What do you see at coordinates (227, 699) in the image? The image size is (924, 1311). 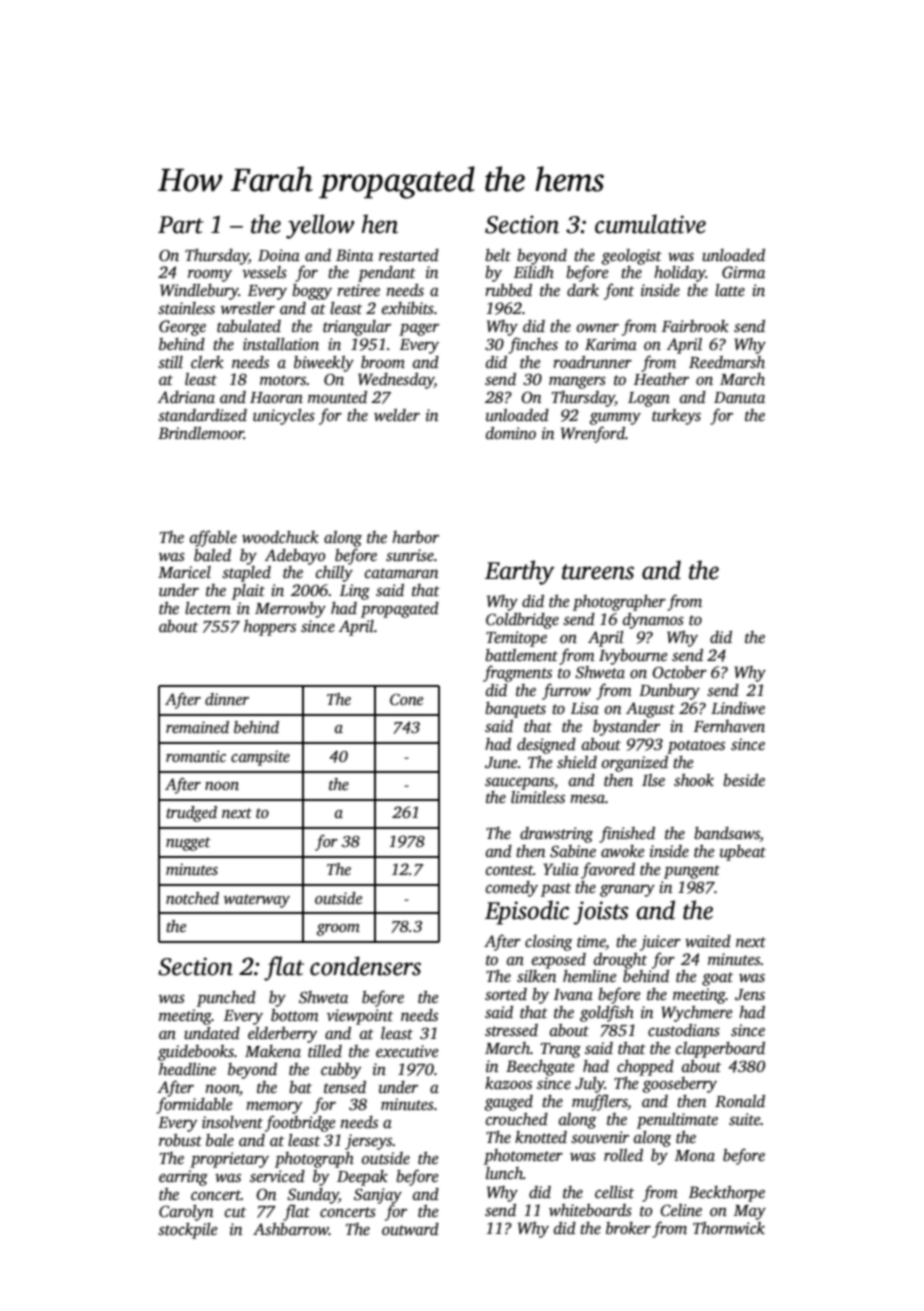 I see `dinner` at bounding box center [227, 699].
